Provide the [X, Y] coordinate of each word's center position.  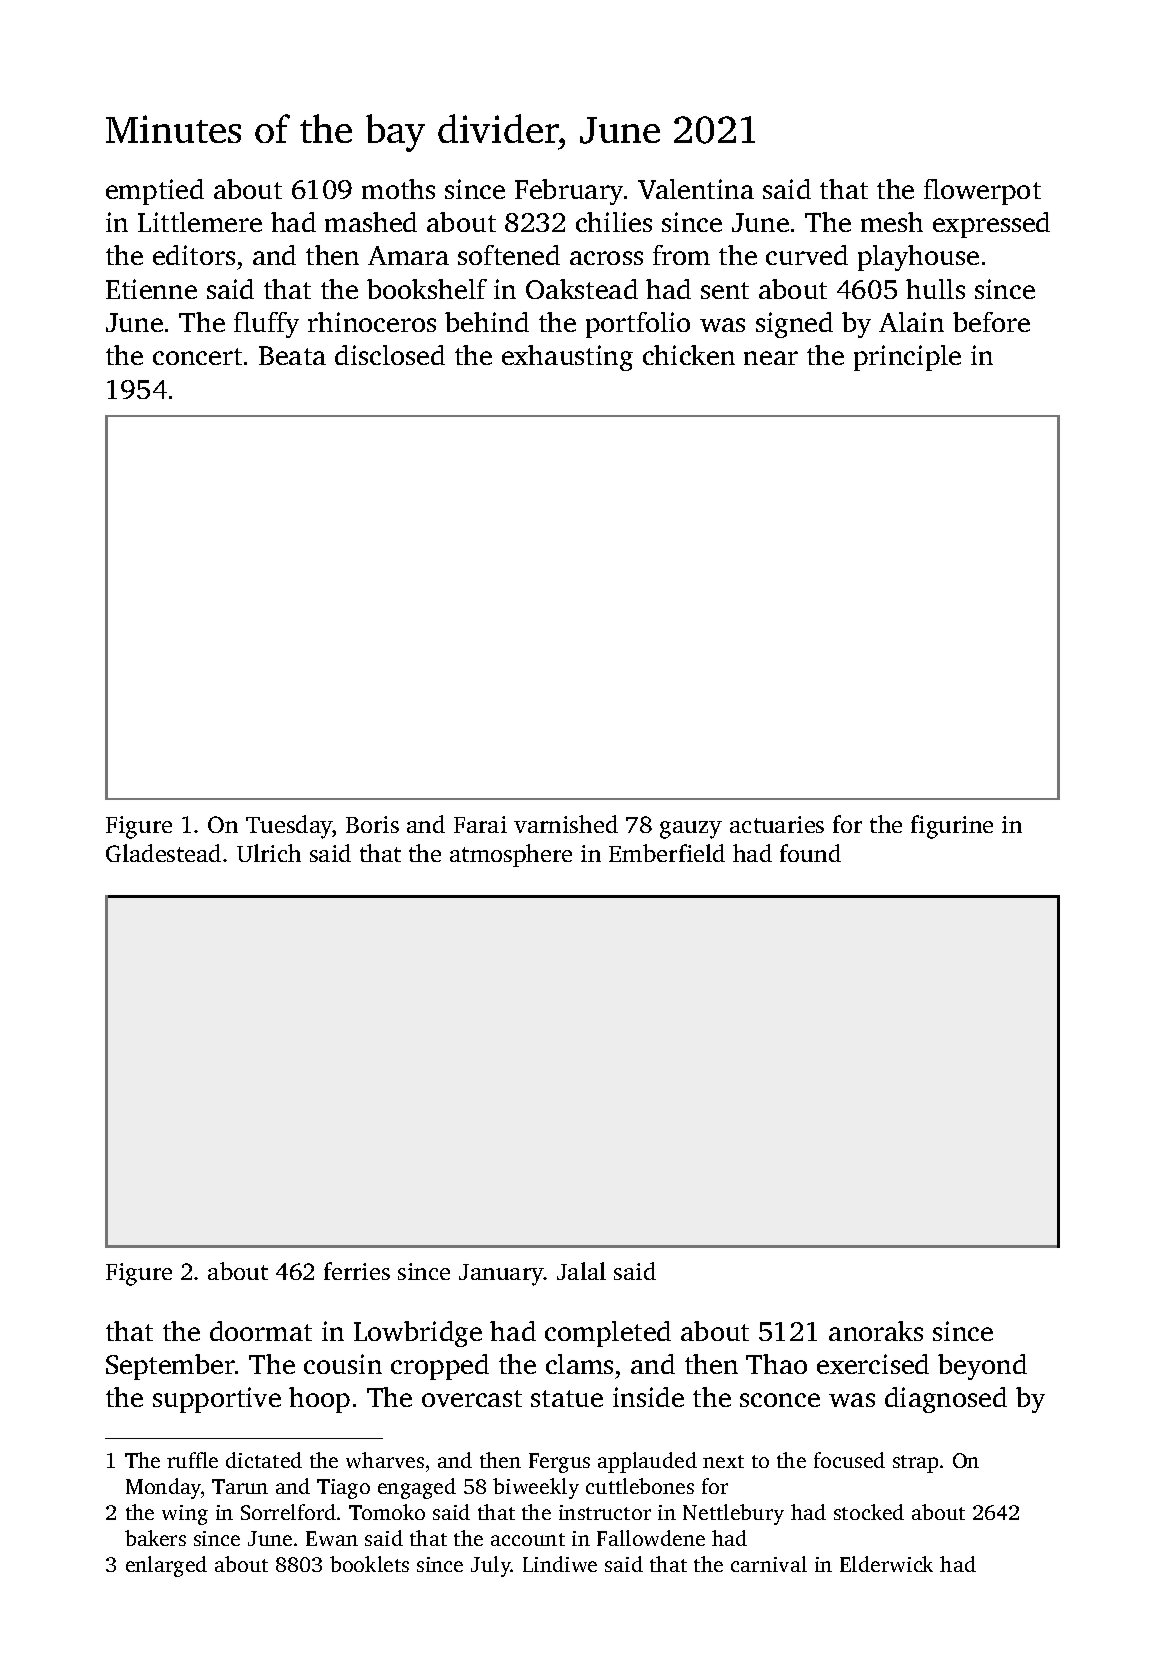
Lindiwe [560, 1564]
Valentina [696, 189]
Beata [292, 355]
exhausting [567, 358]
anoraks [876, 1331]
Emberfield [667, 853]
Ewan [332, 1538]
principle [907, 358]
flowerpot [982, 192]
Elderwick [886, 1564]
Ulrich [269, 853]
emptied [155, 192]
